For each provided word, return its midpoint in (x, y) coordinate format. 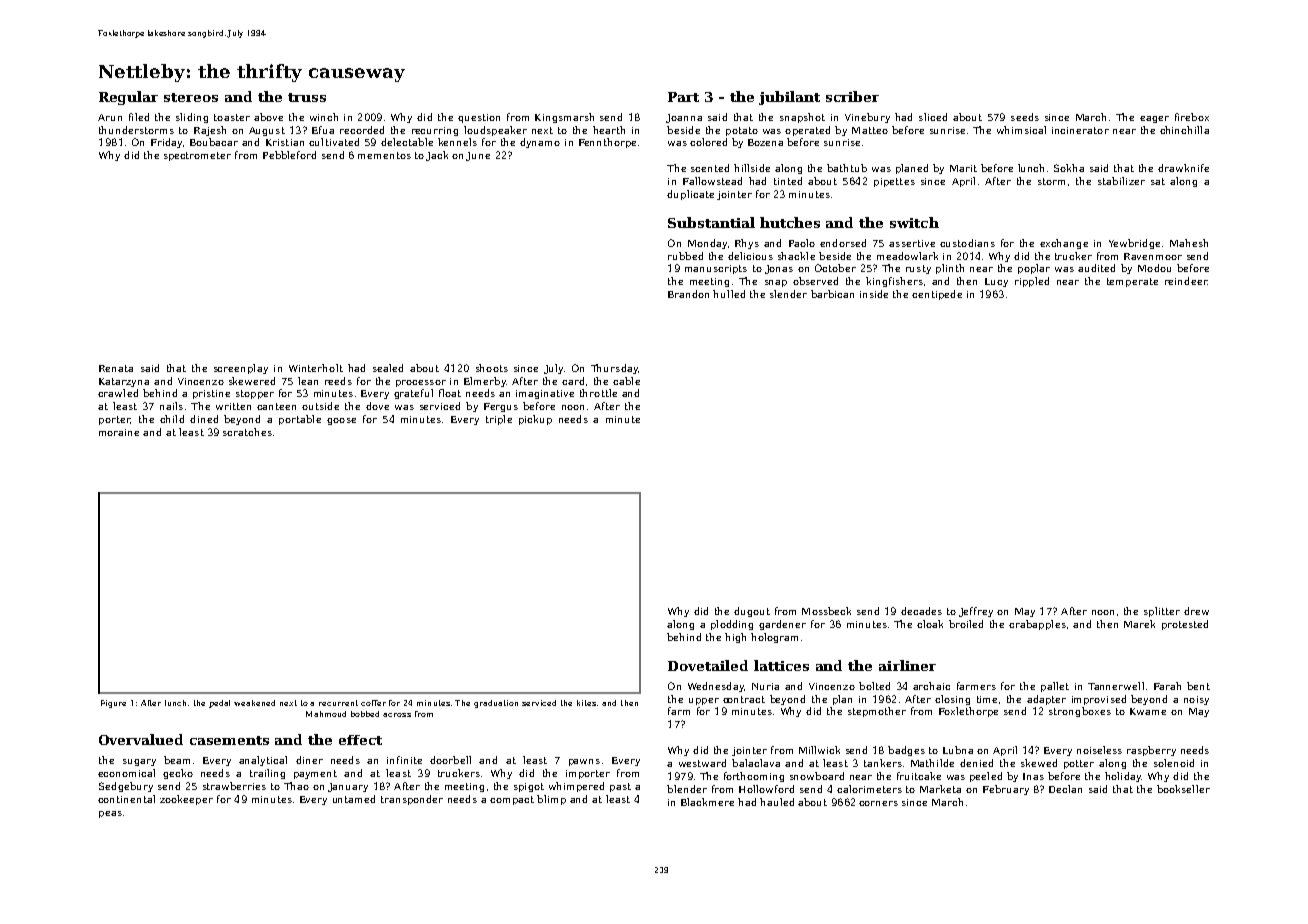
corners (878, 803)
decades (921, 611)
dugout (752, 612)
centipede (937, 295)
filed (139, 117)
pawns (584, 762)
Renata (116, 368)
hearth (609, 130)
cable (626, 381)
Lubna (958, 750)
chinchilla (1184, 130)
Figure (113, 704)
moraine (119, 432)
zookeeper (186, 800)
